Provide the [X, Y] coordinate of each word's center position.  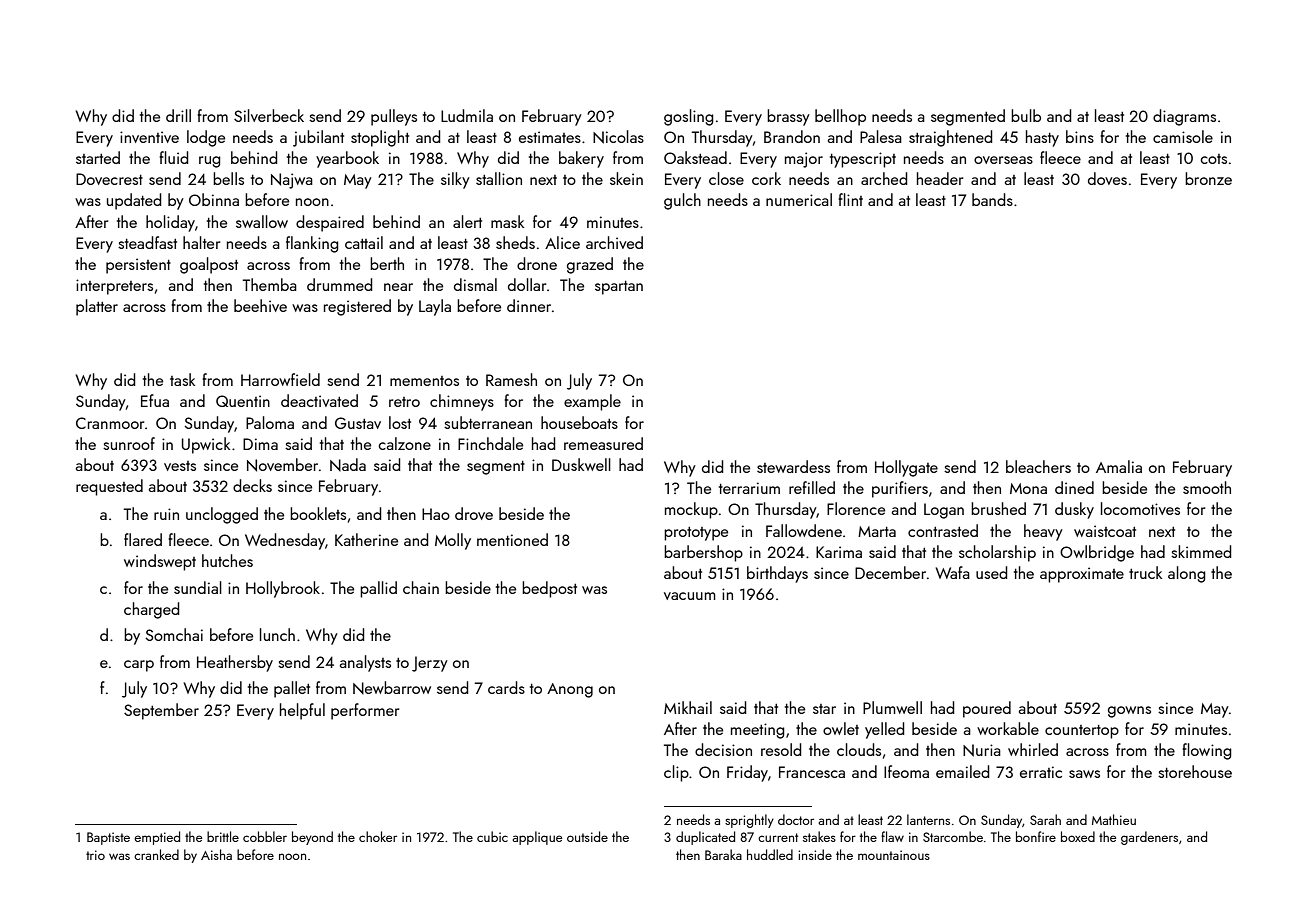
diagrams [1184, 117]
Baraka [723, 854]
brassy [788, 117]
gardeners [1149, 838]
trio [95, 855]
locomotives [1140, 508]
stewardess [793, 466]
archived [614, 242]
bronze [1208, 178]
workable [1008, 728]
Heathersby [235, 663]
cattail [364, 242]
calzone [405, 443]
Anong [570, 690]
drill [178, 115]
